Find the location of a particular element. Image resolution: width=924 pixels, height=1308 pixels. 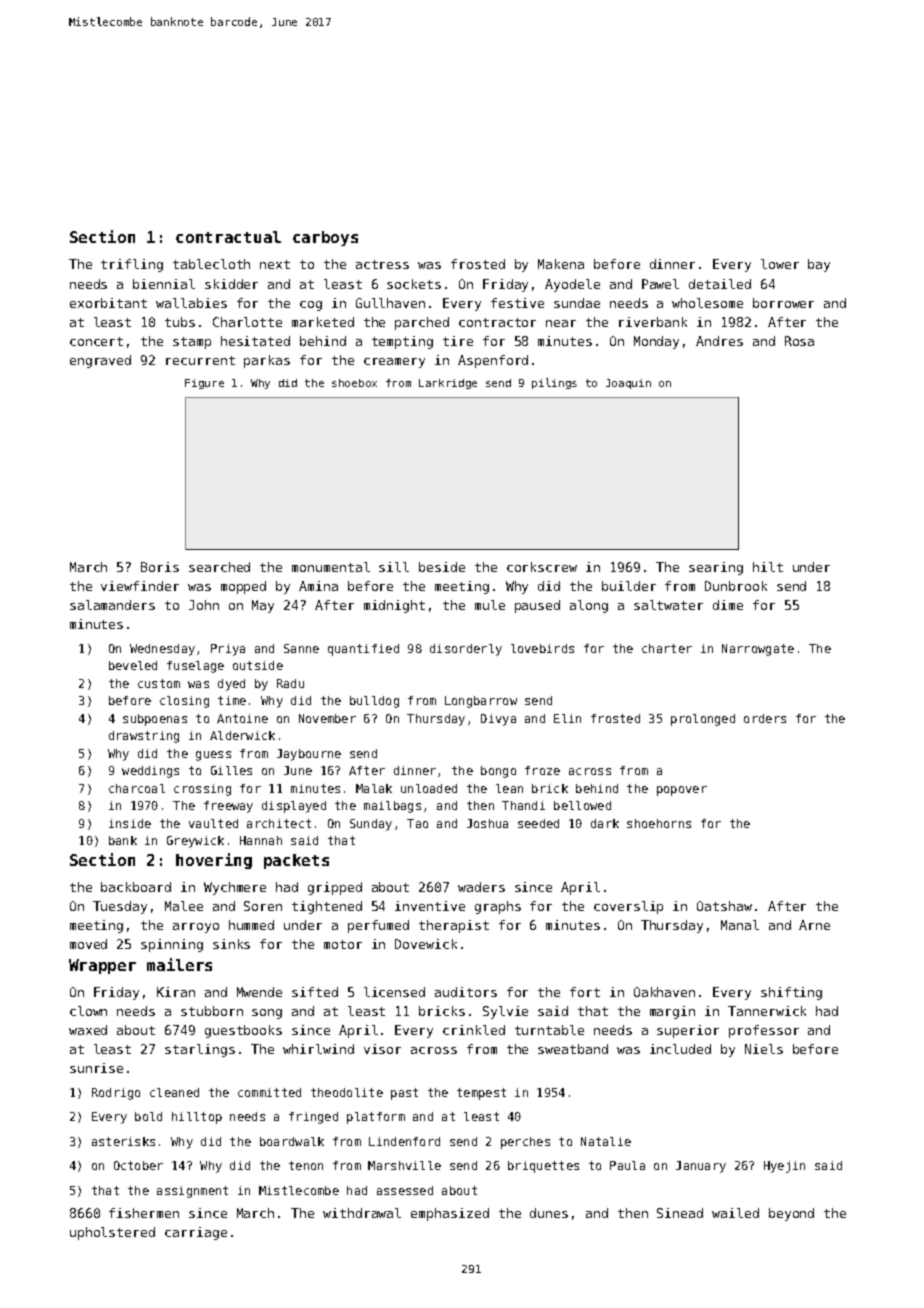

Andres is located at coordinates (719, 341).
